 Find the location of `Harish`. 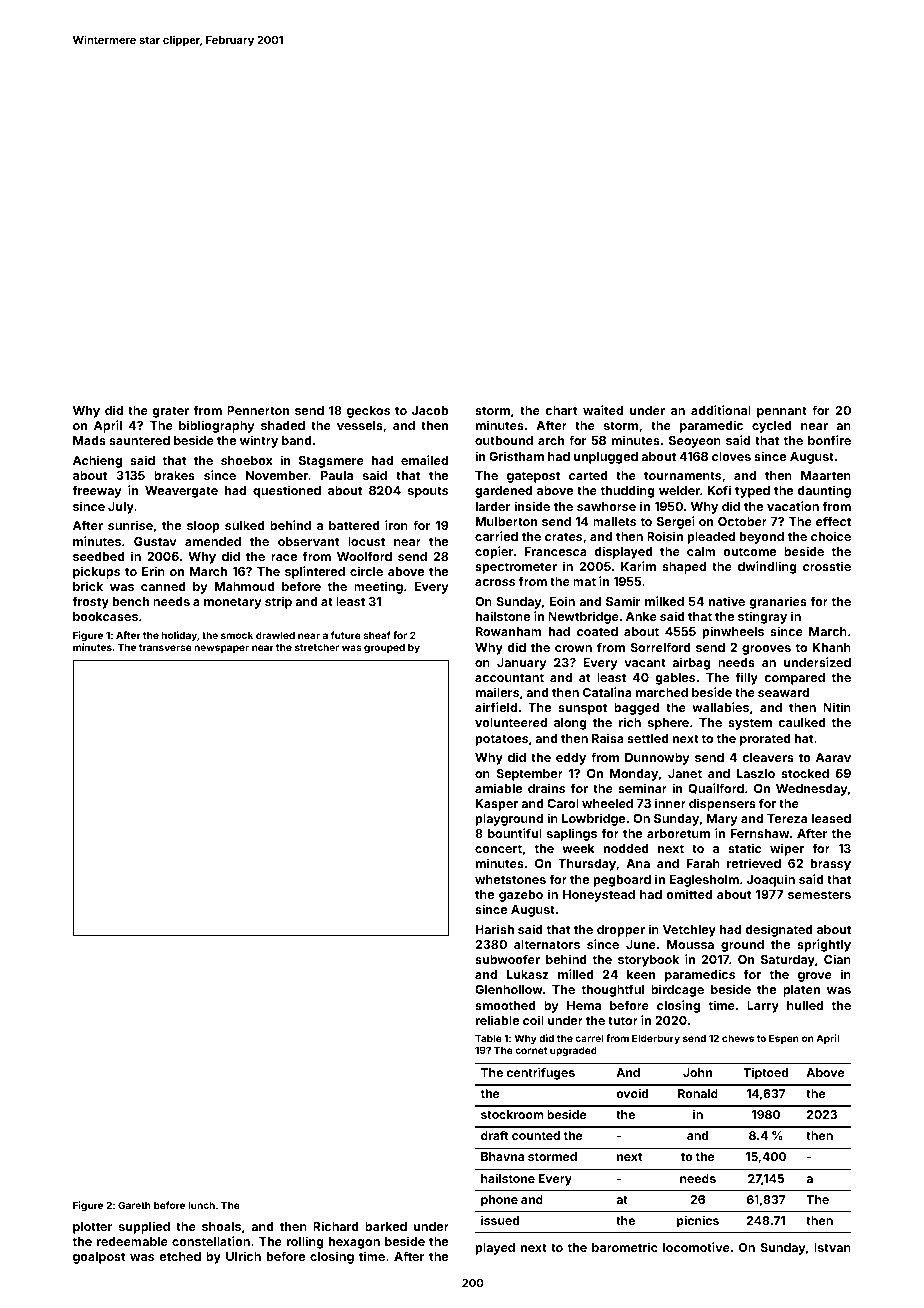

Harish is located at coordinates (495, 929).
